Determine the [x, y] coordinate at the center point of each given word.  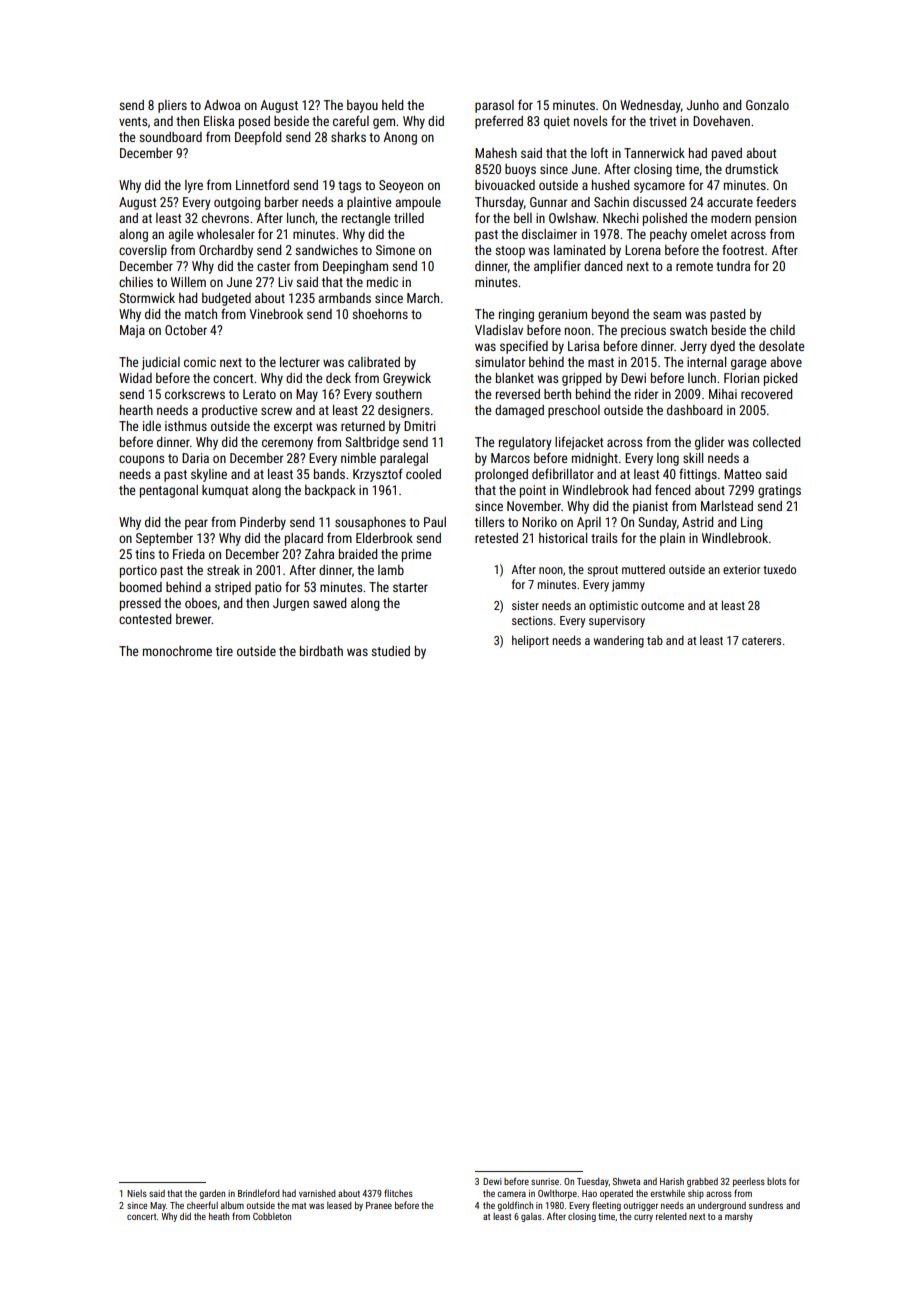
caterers [761, 641]
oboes [201, 603]
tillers [489, 522]
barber [281, 202]
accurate [730, 202]
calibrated [374, 362]
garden [212, 1194]
